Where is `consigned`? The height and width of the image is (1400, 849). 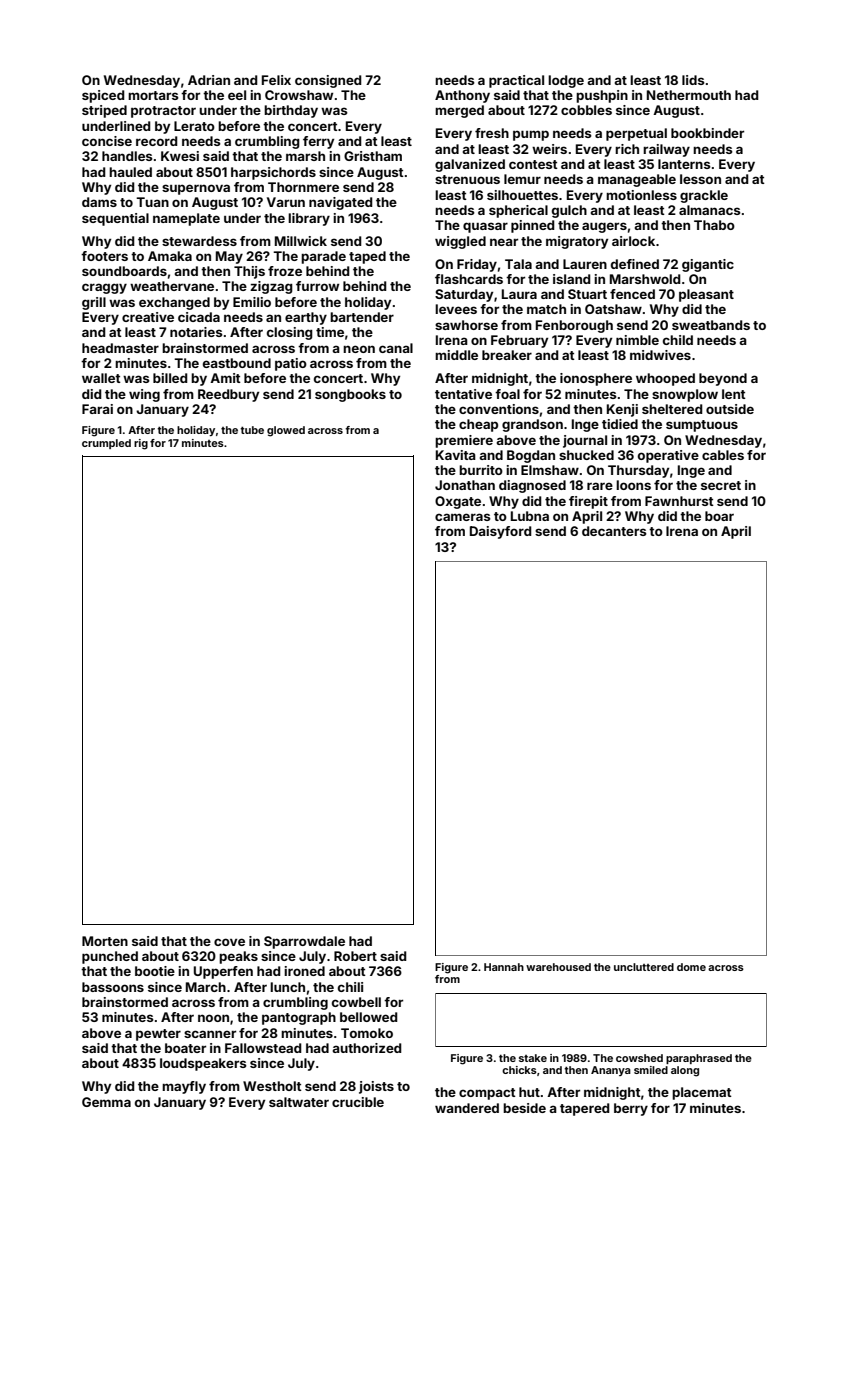
consigned is located at coordinates (328, 81).
